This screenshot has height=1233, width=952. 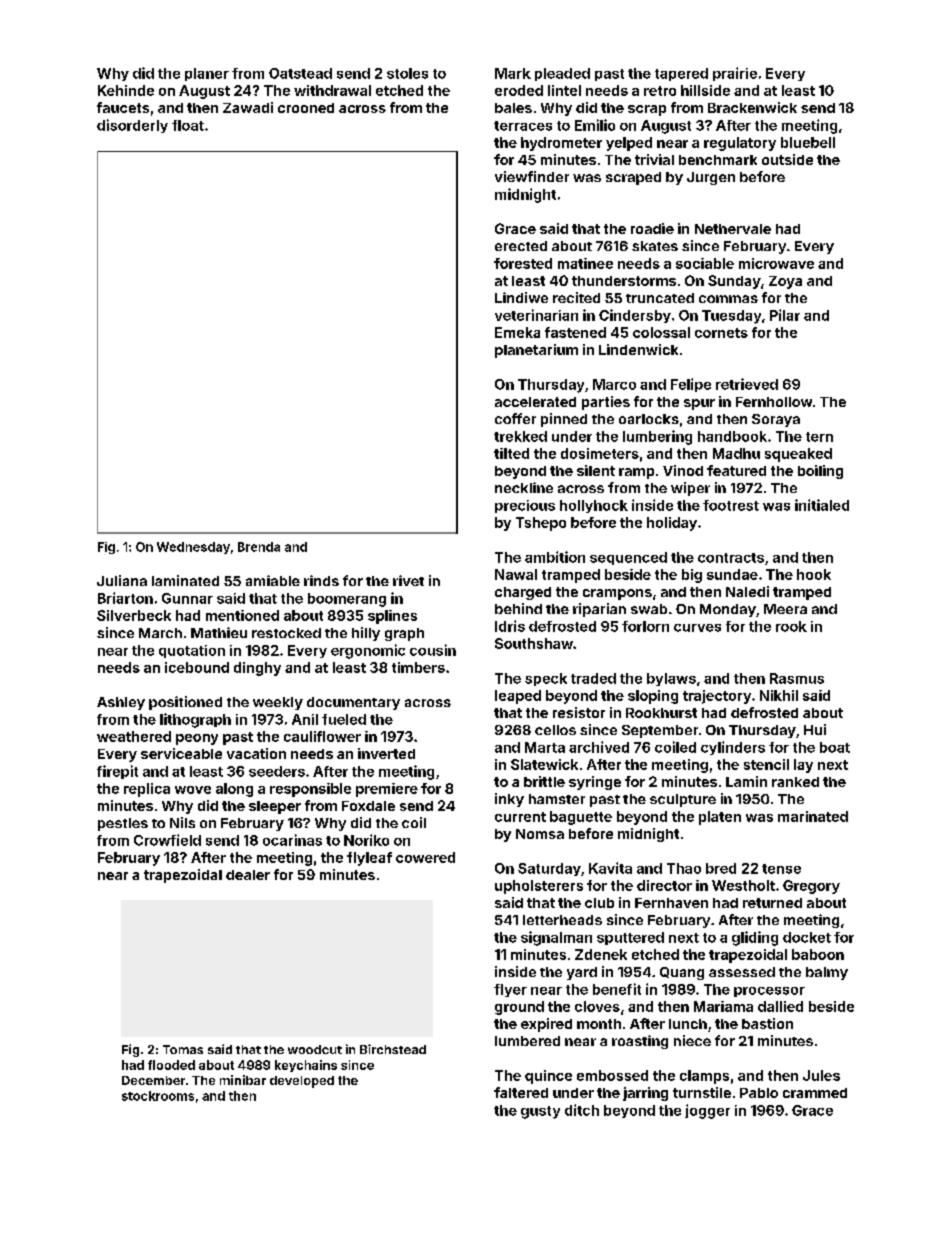 I want to click on cowered, so click(x=425, y=857).
